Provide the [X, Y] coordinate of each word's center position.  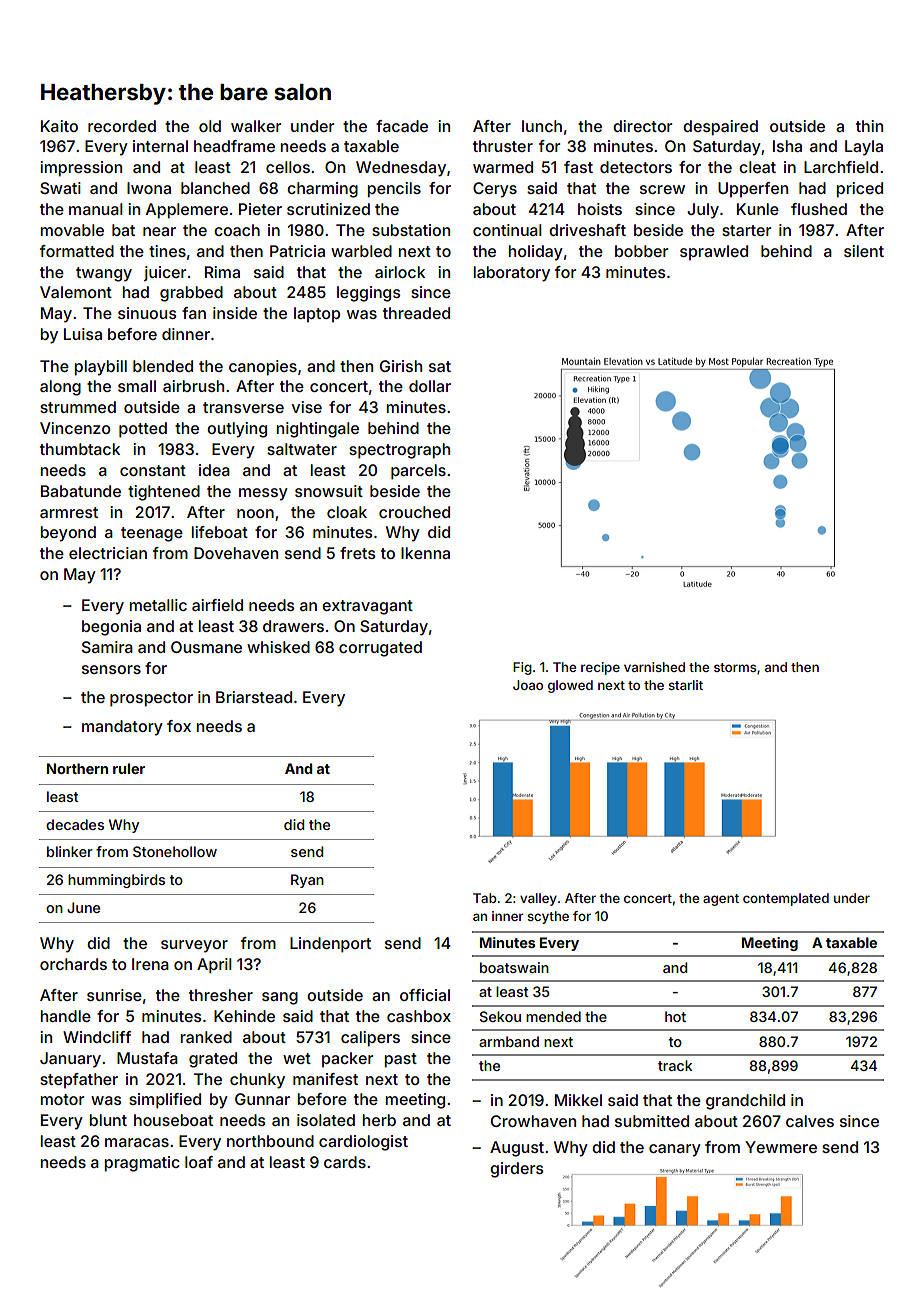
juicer [165, 273]
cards [345, 1162]
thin [869, 126]
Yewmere [781, 1147]
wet [297, 1058]
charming [322, 190]
